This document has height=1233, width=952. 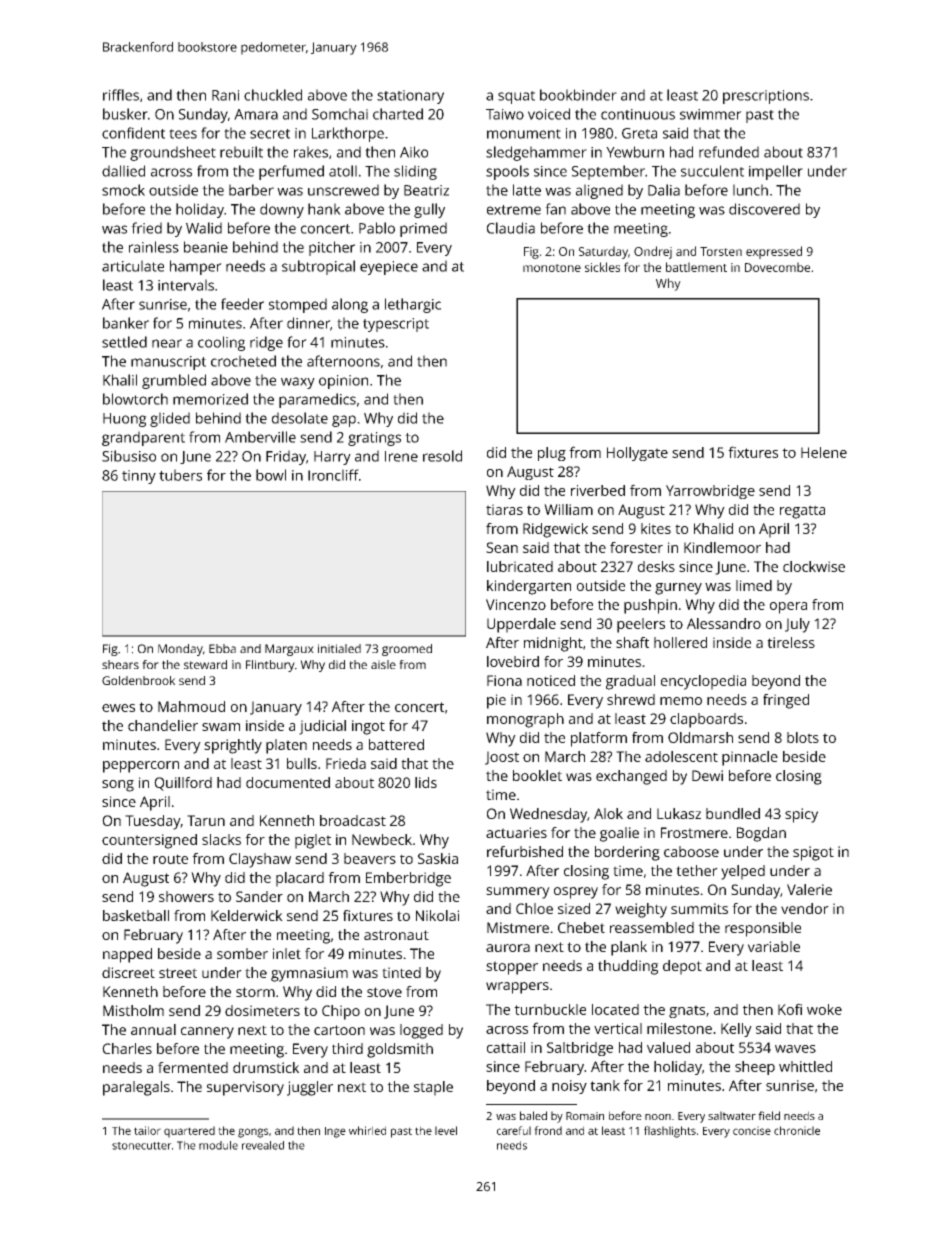 What do you see at coordinates (142, 1146) in the document?
I see `stonecutter` at bounding box center [142, 1146].
